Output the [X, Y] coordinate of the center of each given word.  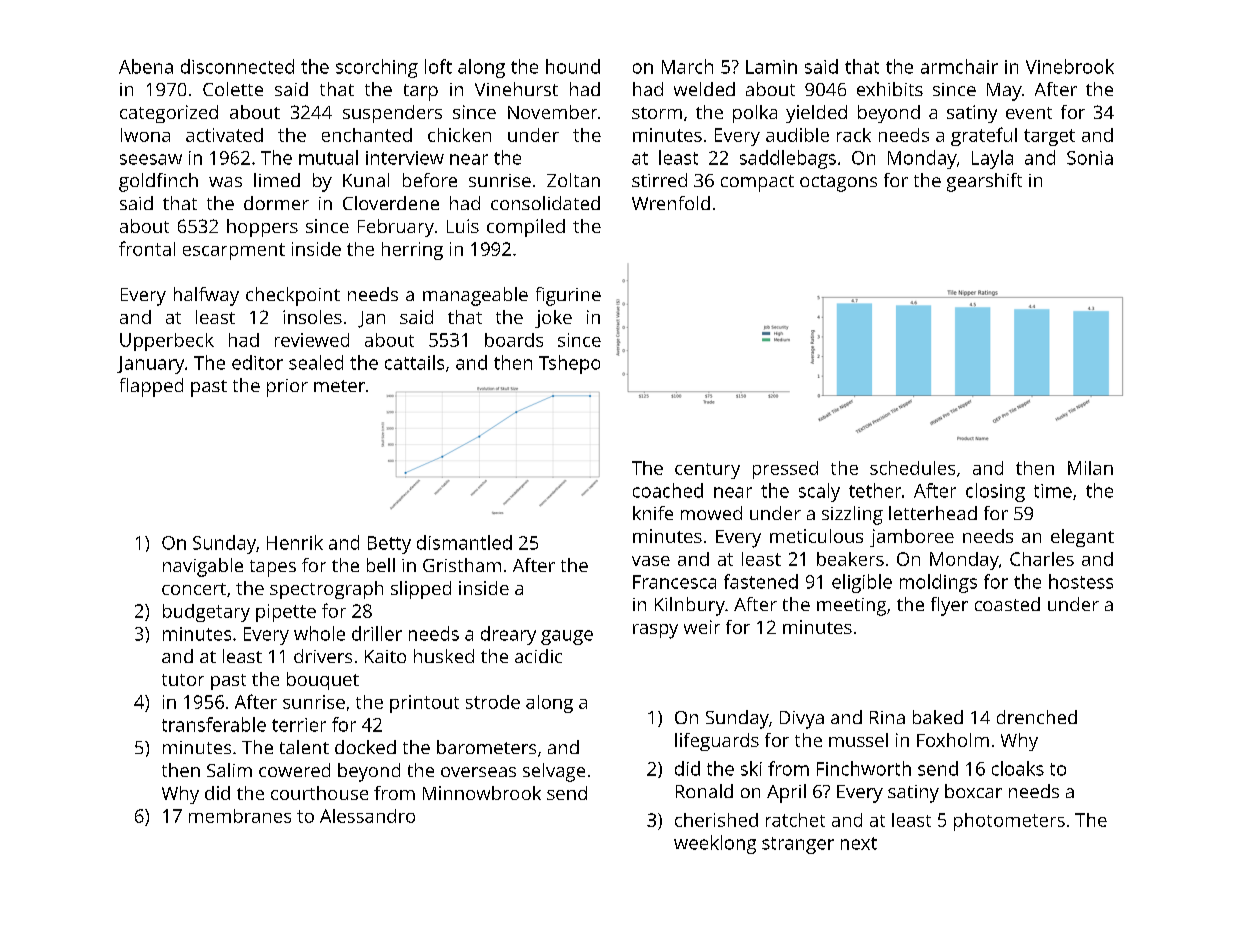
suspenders [392, 114]
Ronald [704, 791]
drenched [1037, 717]
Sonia [1090, 158]
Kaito [385, 656]
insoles [312, 317]
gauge [567, 637]
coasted [1007, 604]
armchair [959, 66]
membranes [240, 816]
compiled [526, 228]
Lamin [771, 67]
